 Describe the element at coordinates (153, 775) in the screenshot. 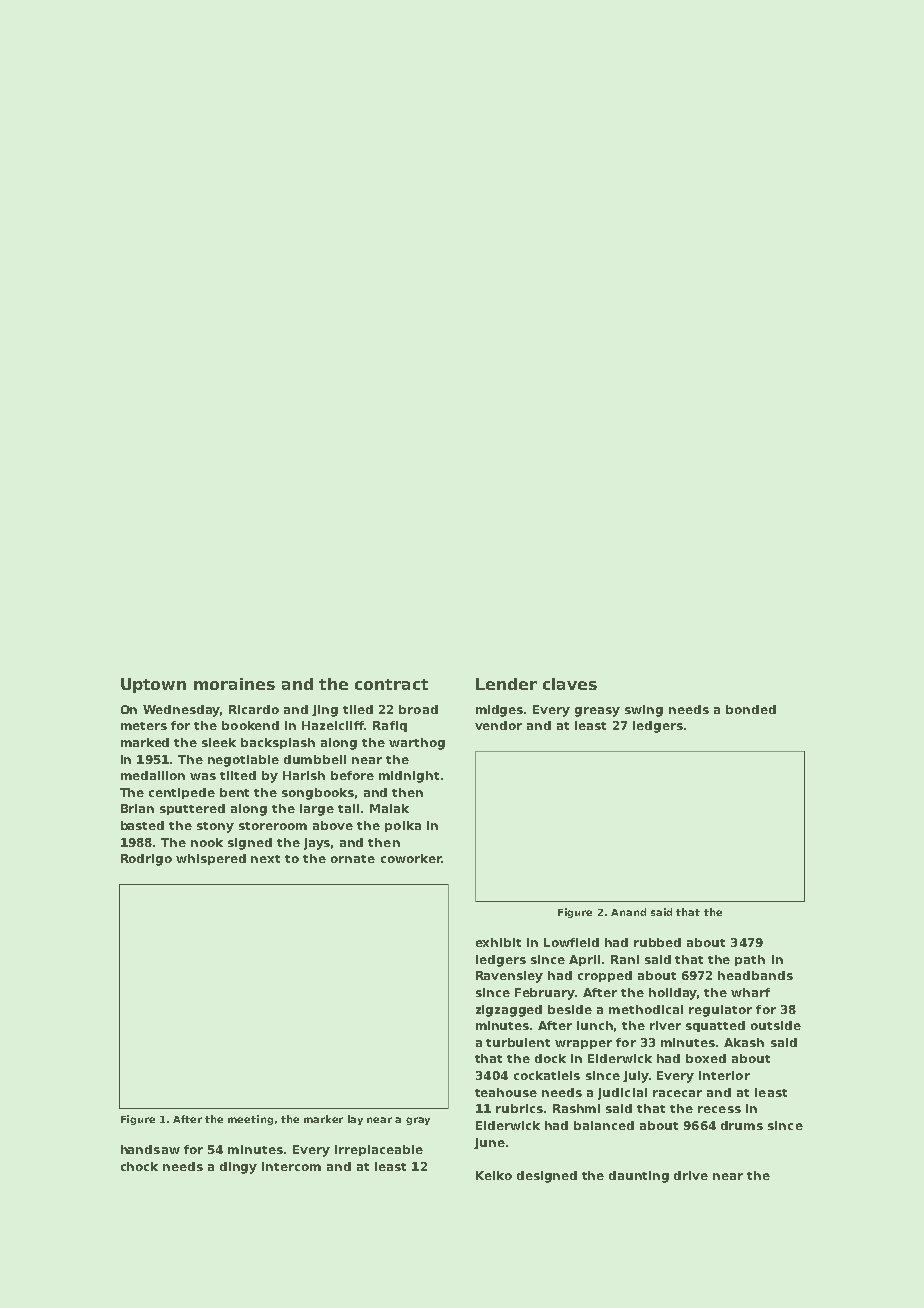

I see `medallion` at that location.
